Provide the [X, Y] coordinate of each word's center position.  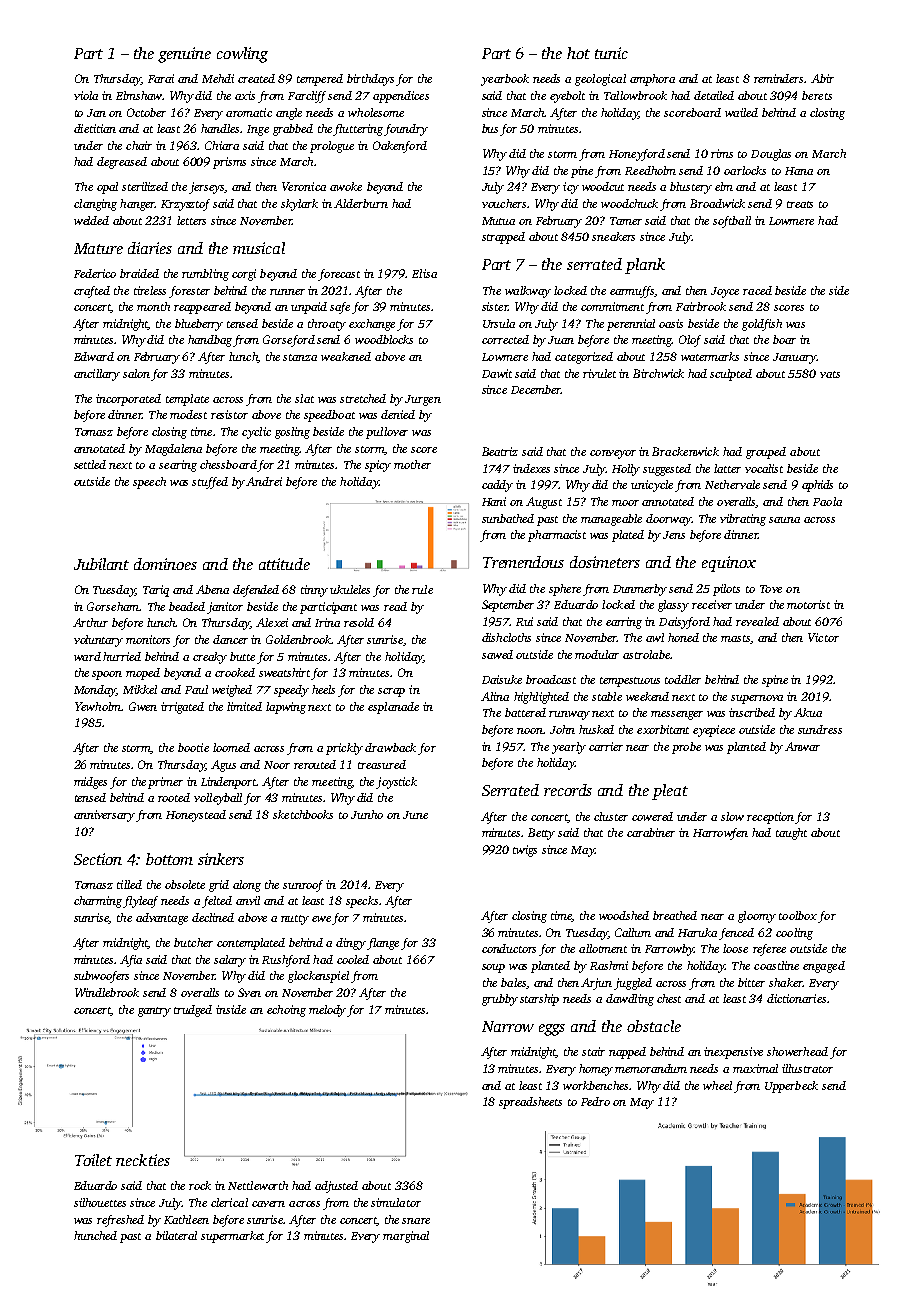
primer [165, 783]
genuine [184, 55]
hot [578, 53]
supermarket [232, 1237]
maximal [755, 1068]
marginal [406, 1237]
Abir [822, 78]
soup [493, 968]
